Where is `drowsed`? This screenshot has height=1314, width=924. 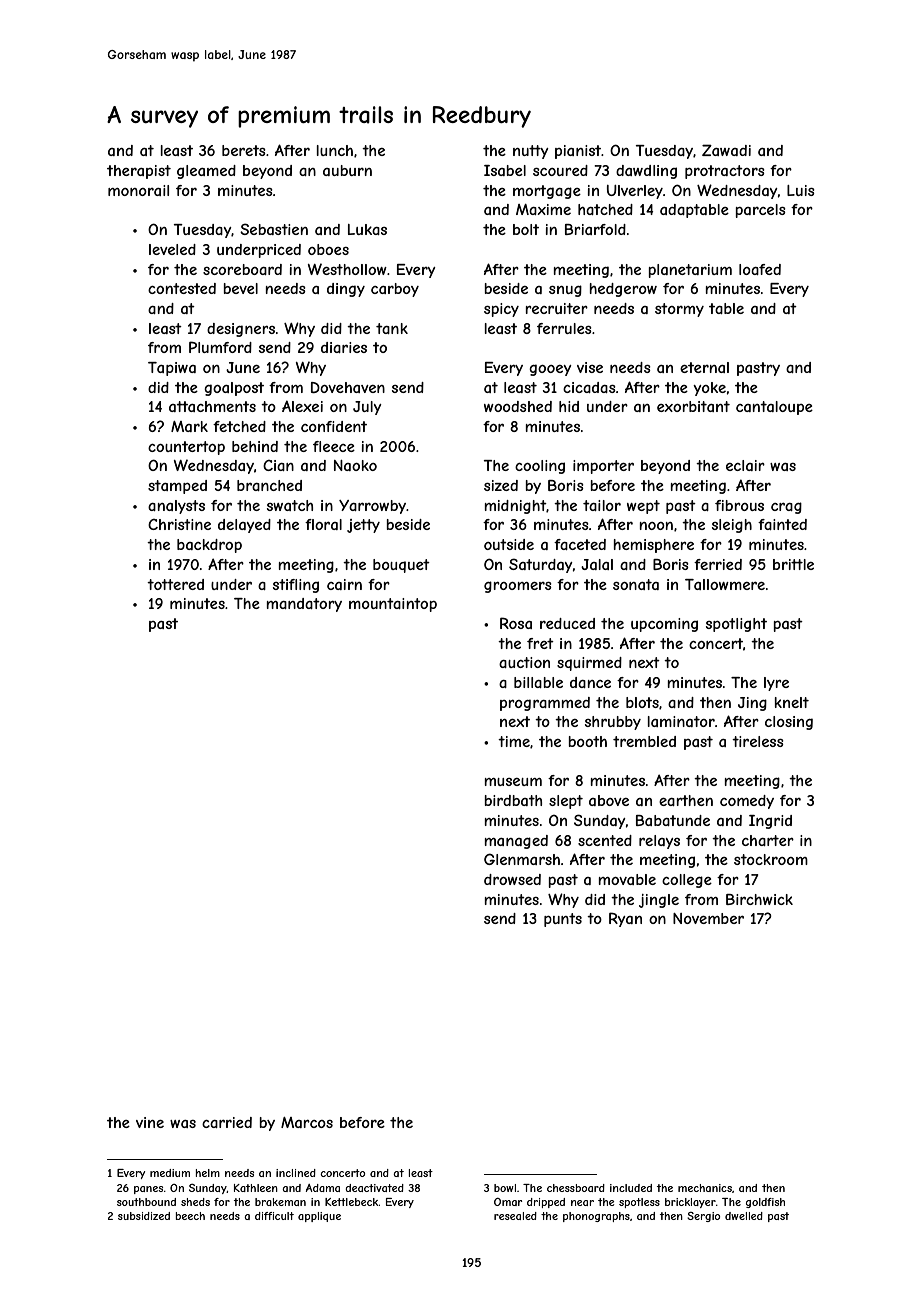 drowsed is located at coordinates (512, 879).
